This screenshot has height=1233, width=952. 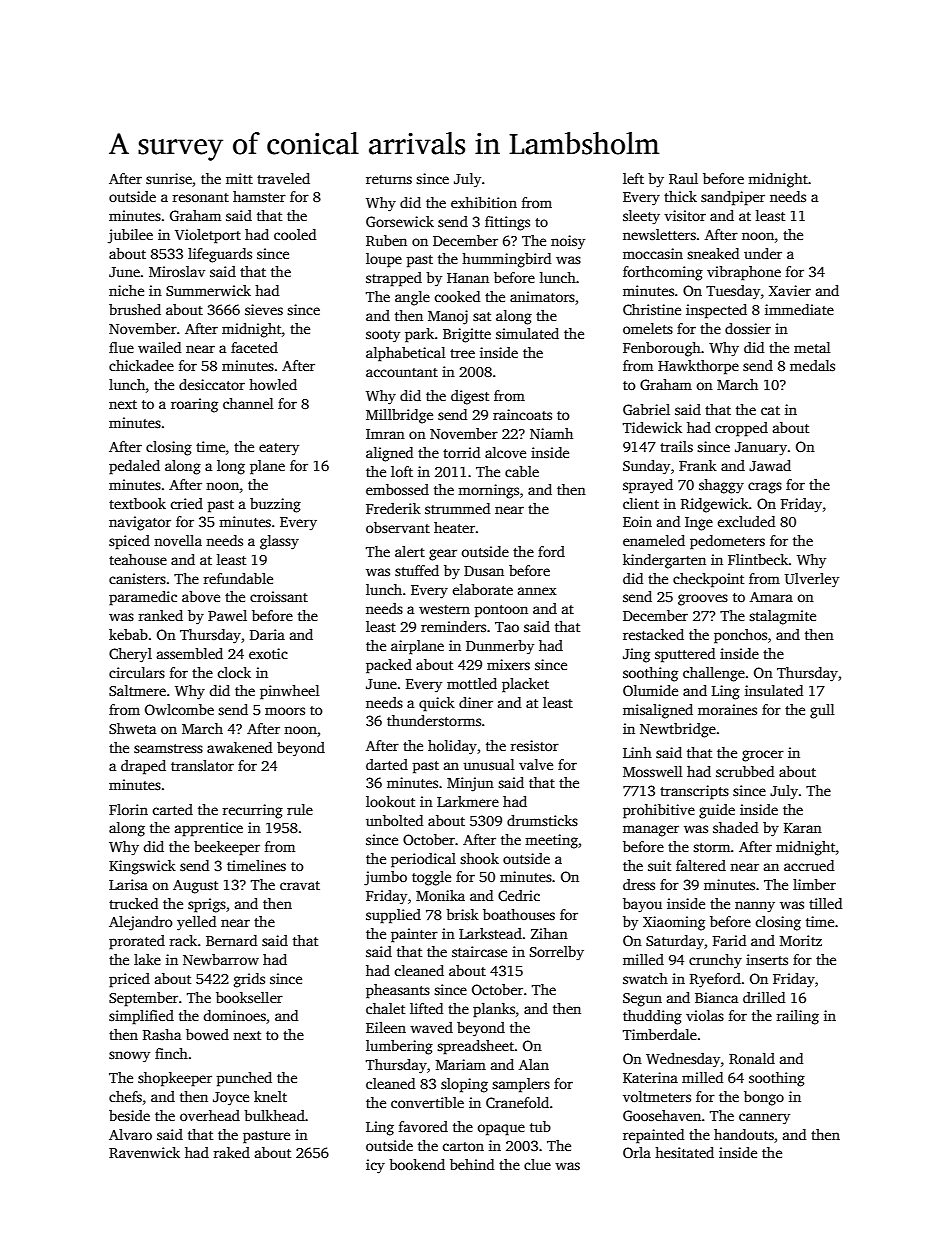 I want to click on raked, so click(x=232, y=1152).
